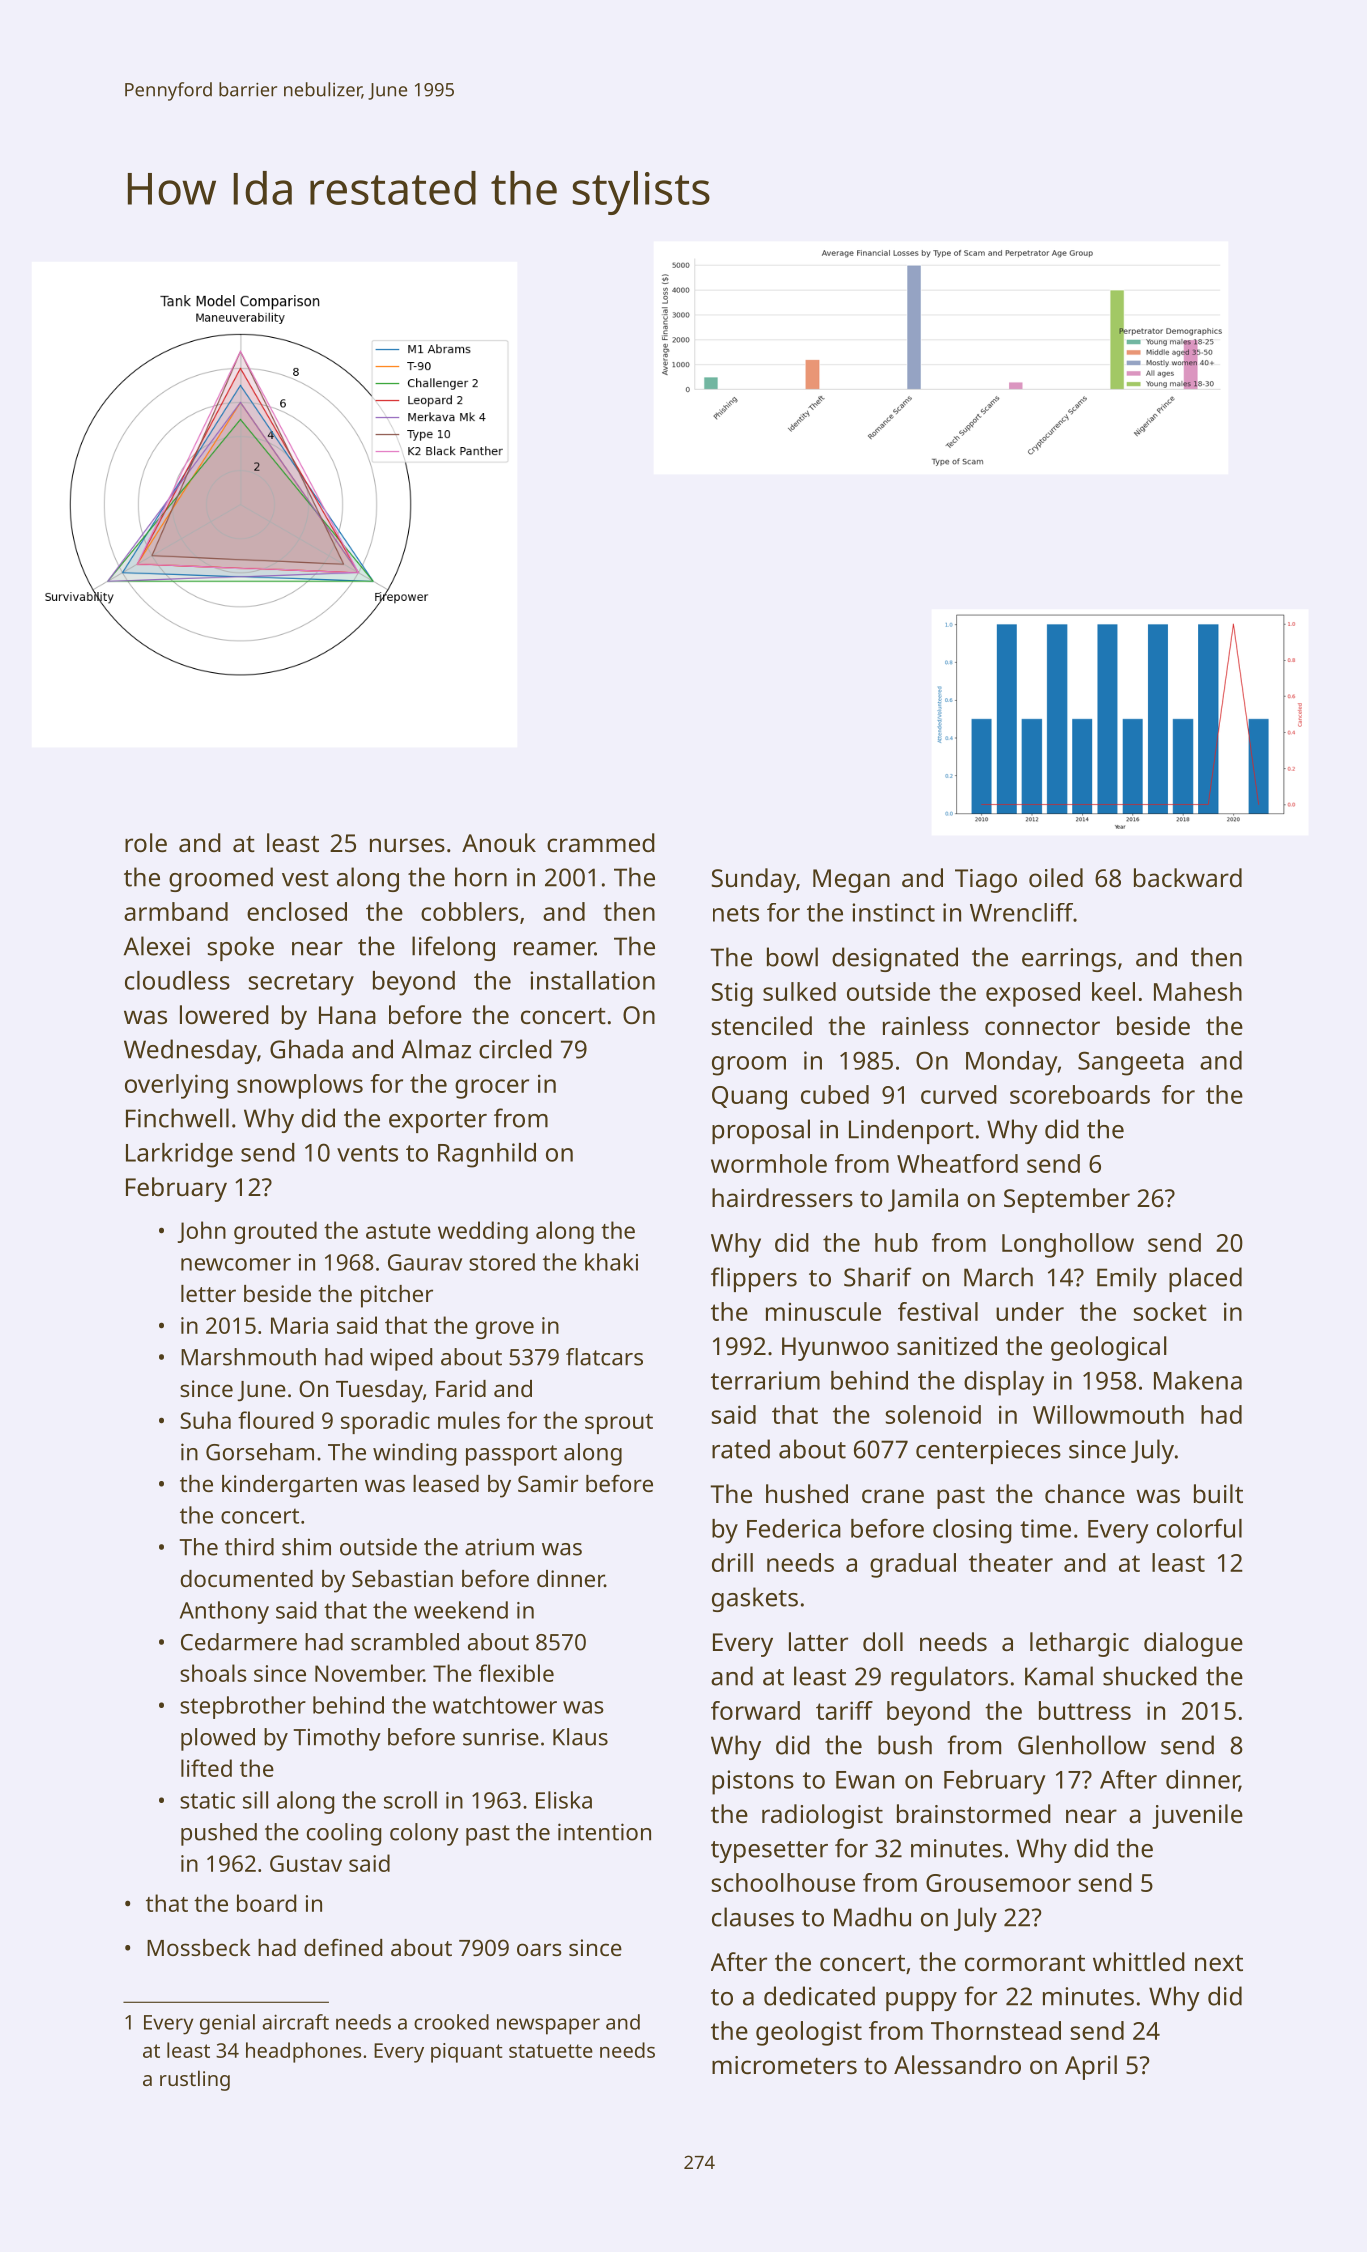 The width and height of the image is (1367, 2252). I want to click on newspaper, so click(548, 2026).
